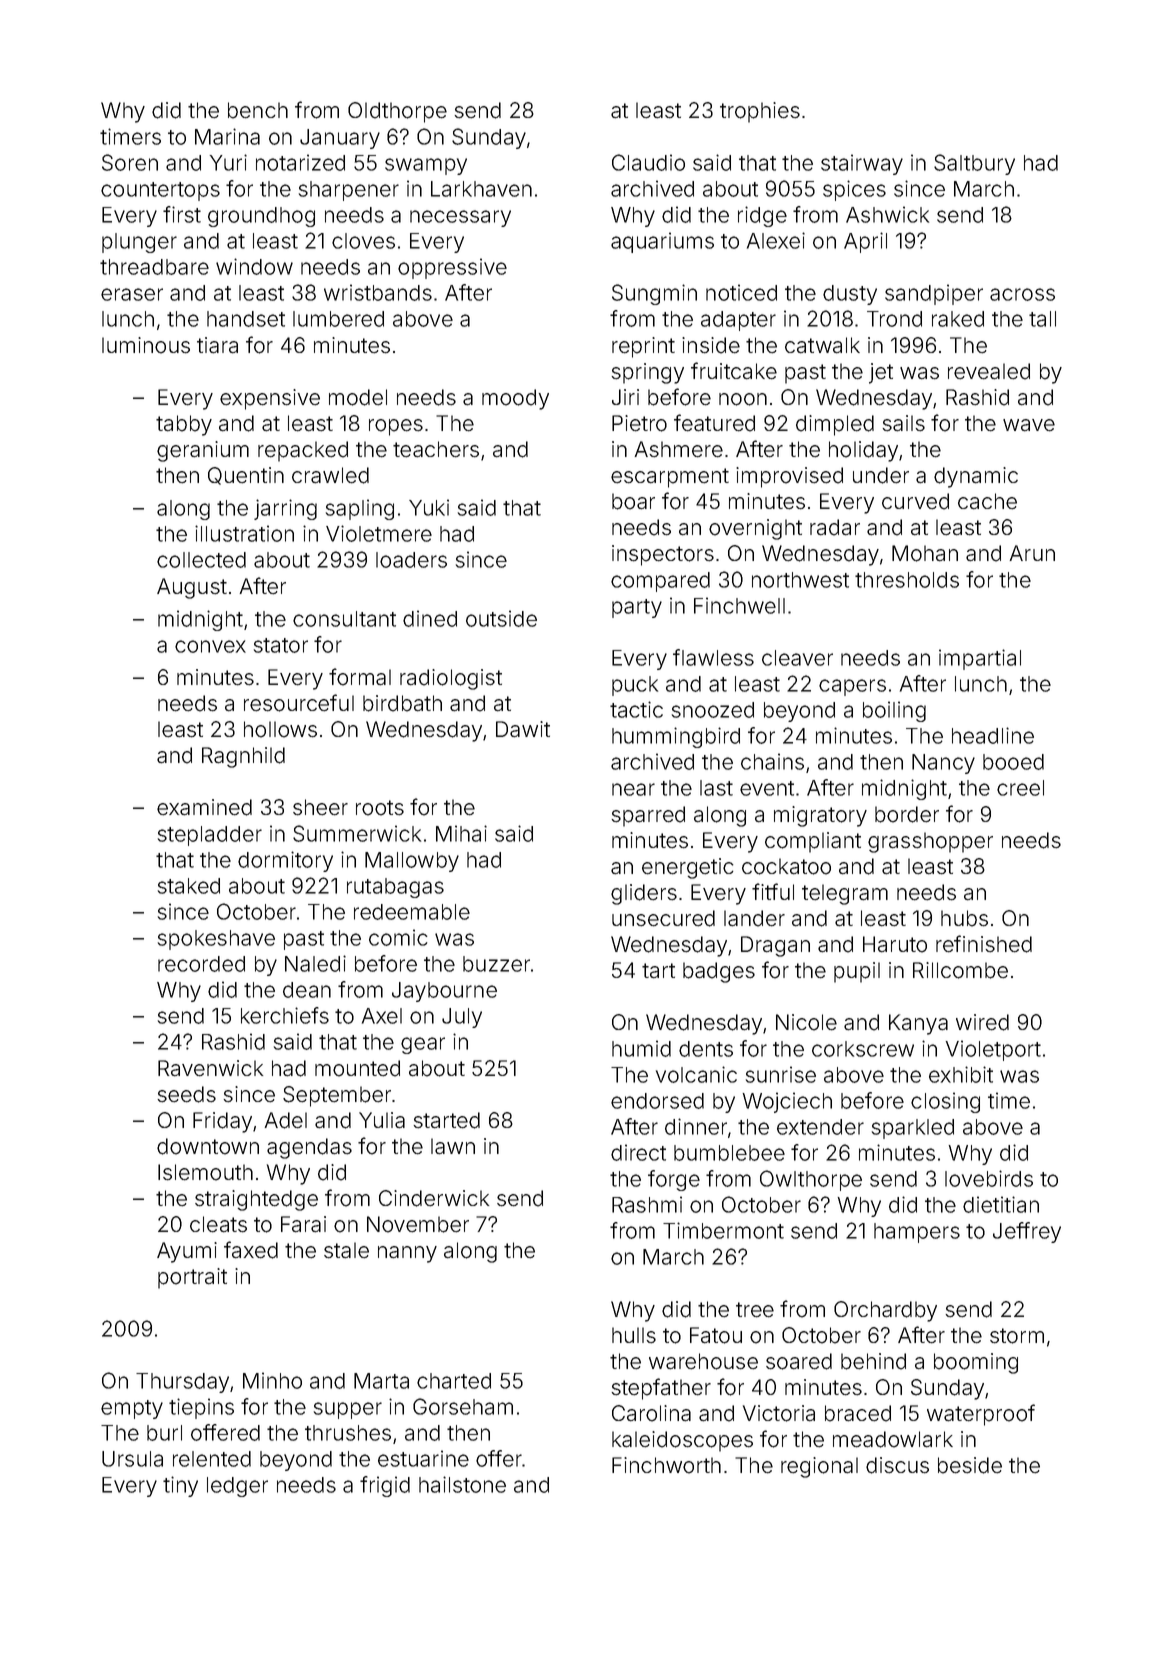 The width and height of the screenshot is (1165, 1654). What do you see at coordinates (644, 894) in the screenshot?
I see `gliders` at bounding box center [644, 894].
